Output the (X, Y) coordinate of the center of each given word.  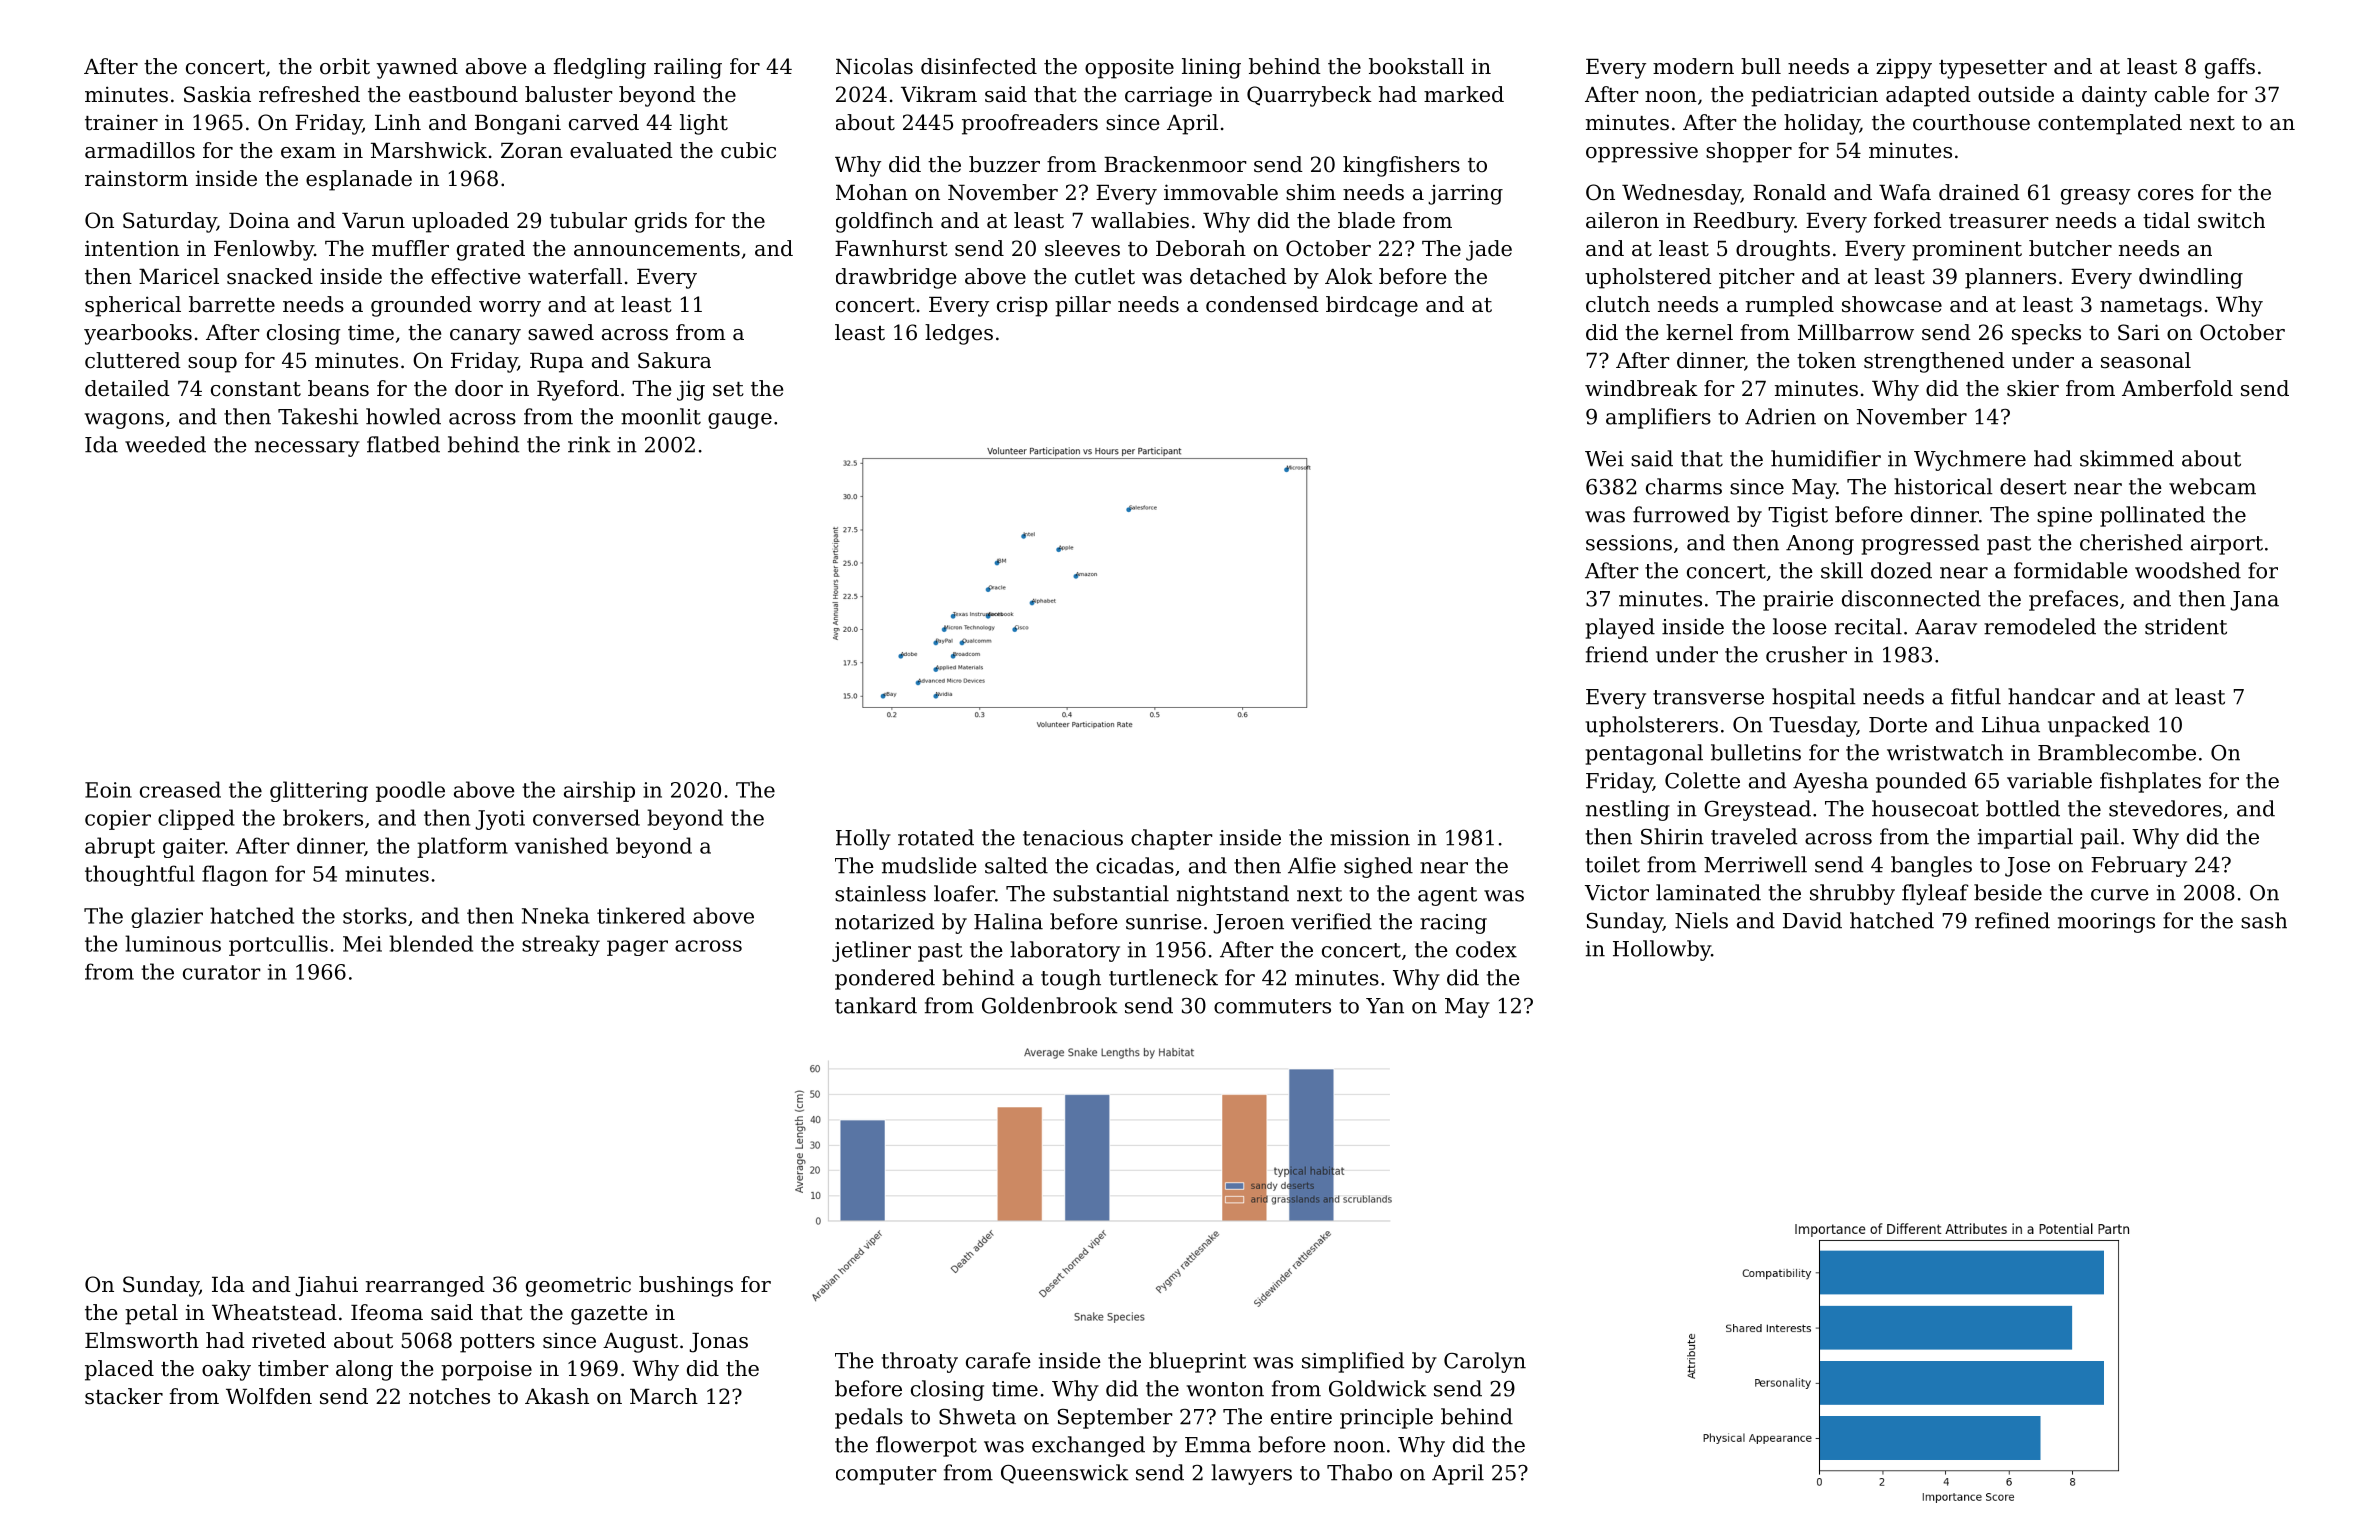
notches (449, 1396)
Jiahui (326, 1286)
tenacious (1073, 838)
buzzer (1004, 164)
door (479, 388)
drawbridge (896, 278)
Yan (1385, 1006)
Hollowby (1662, 950)
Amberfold (2177, 388)
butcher (2070, 248)
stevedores (2165, 808)
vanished (561, 845)
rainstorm (136, 179)
